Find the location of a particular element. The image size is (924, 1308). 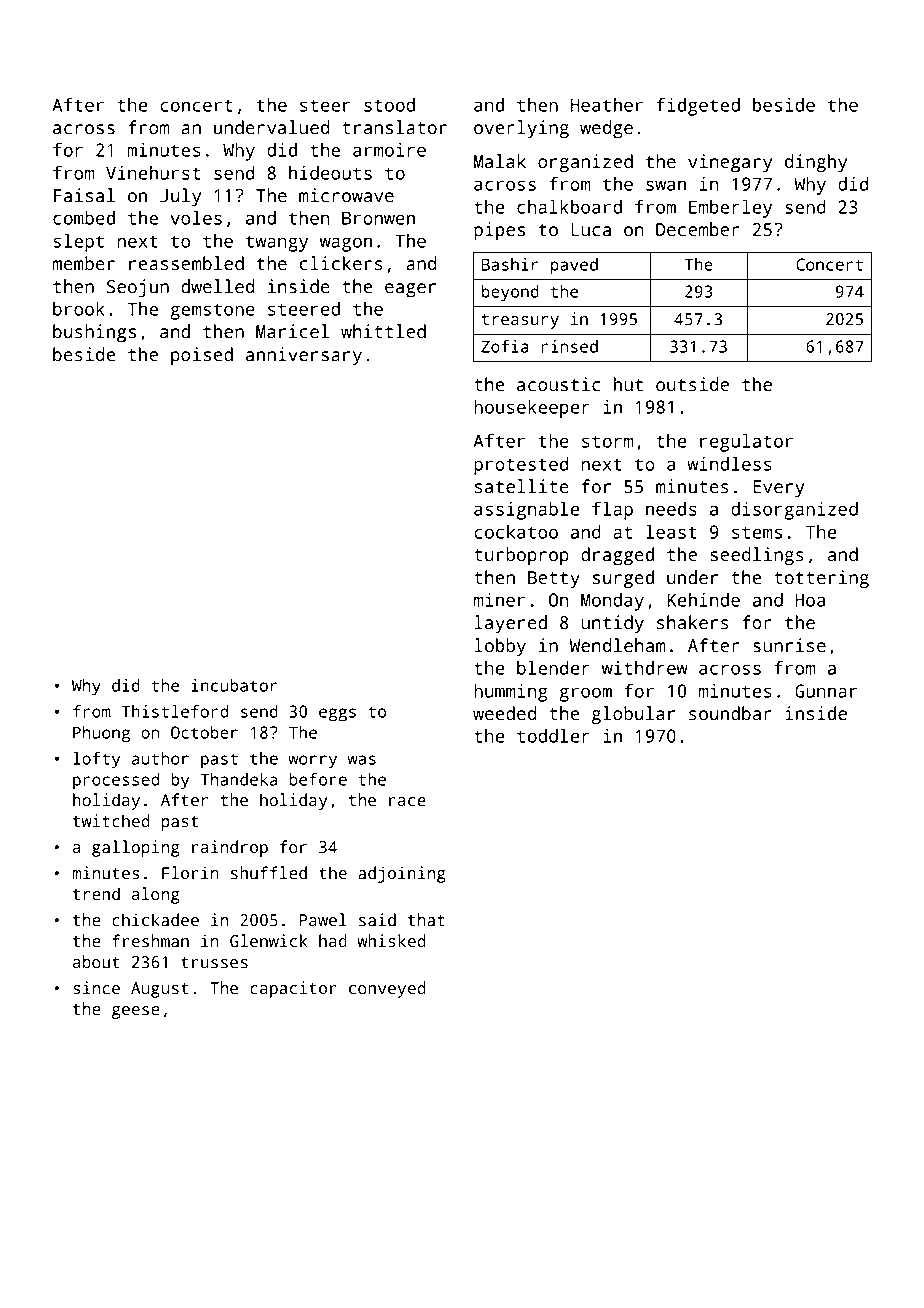

adjoining is located at coordinates (402, 874).
